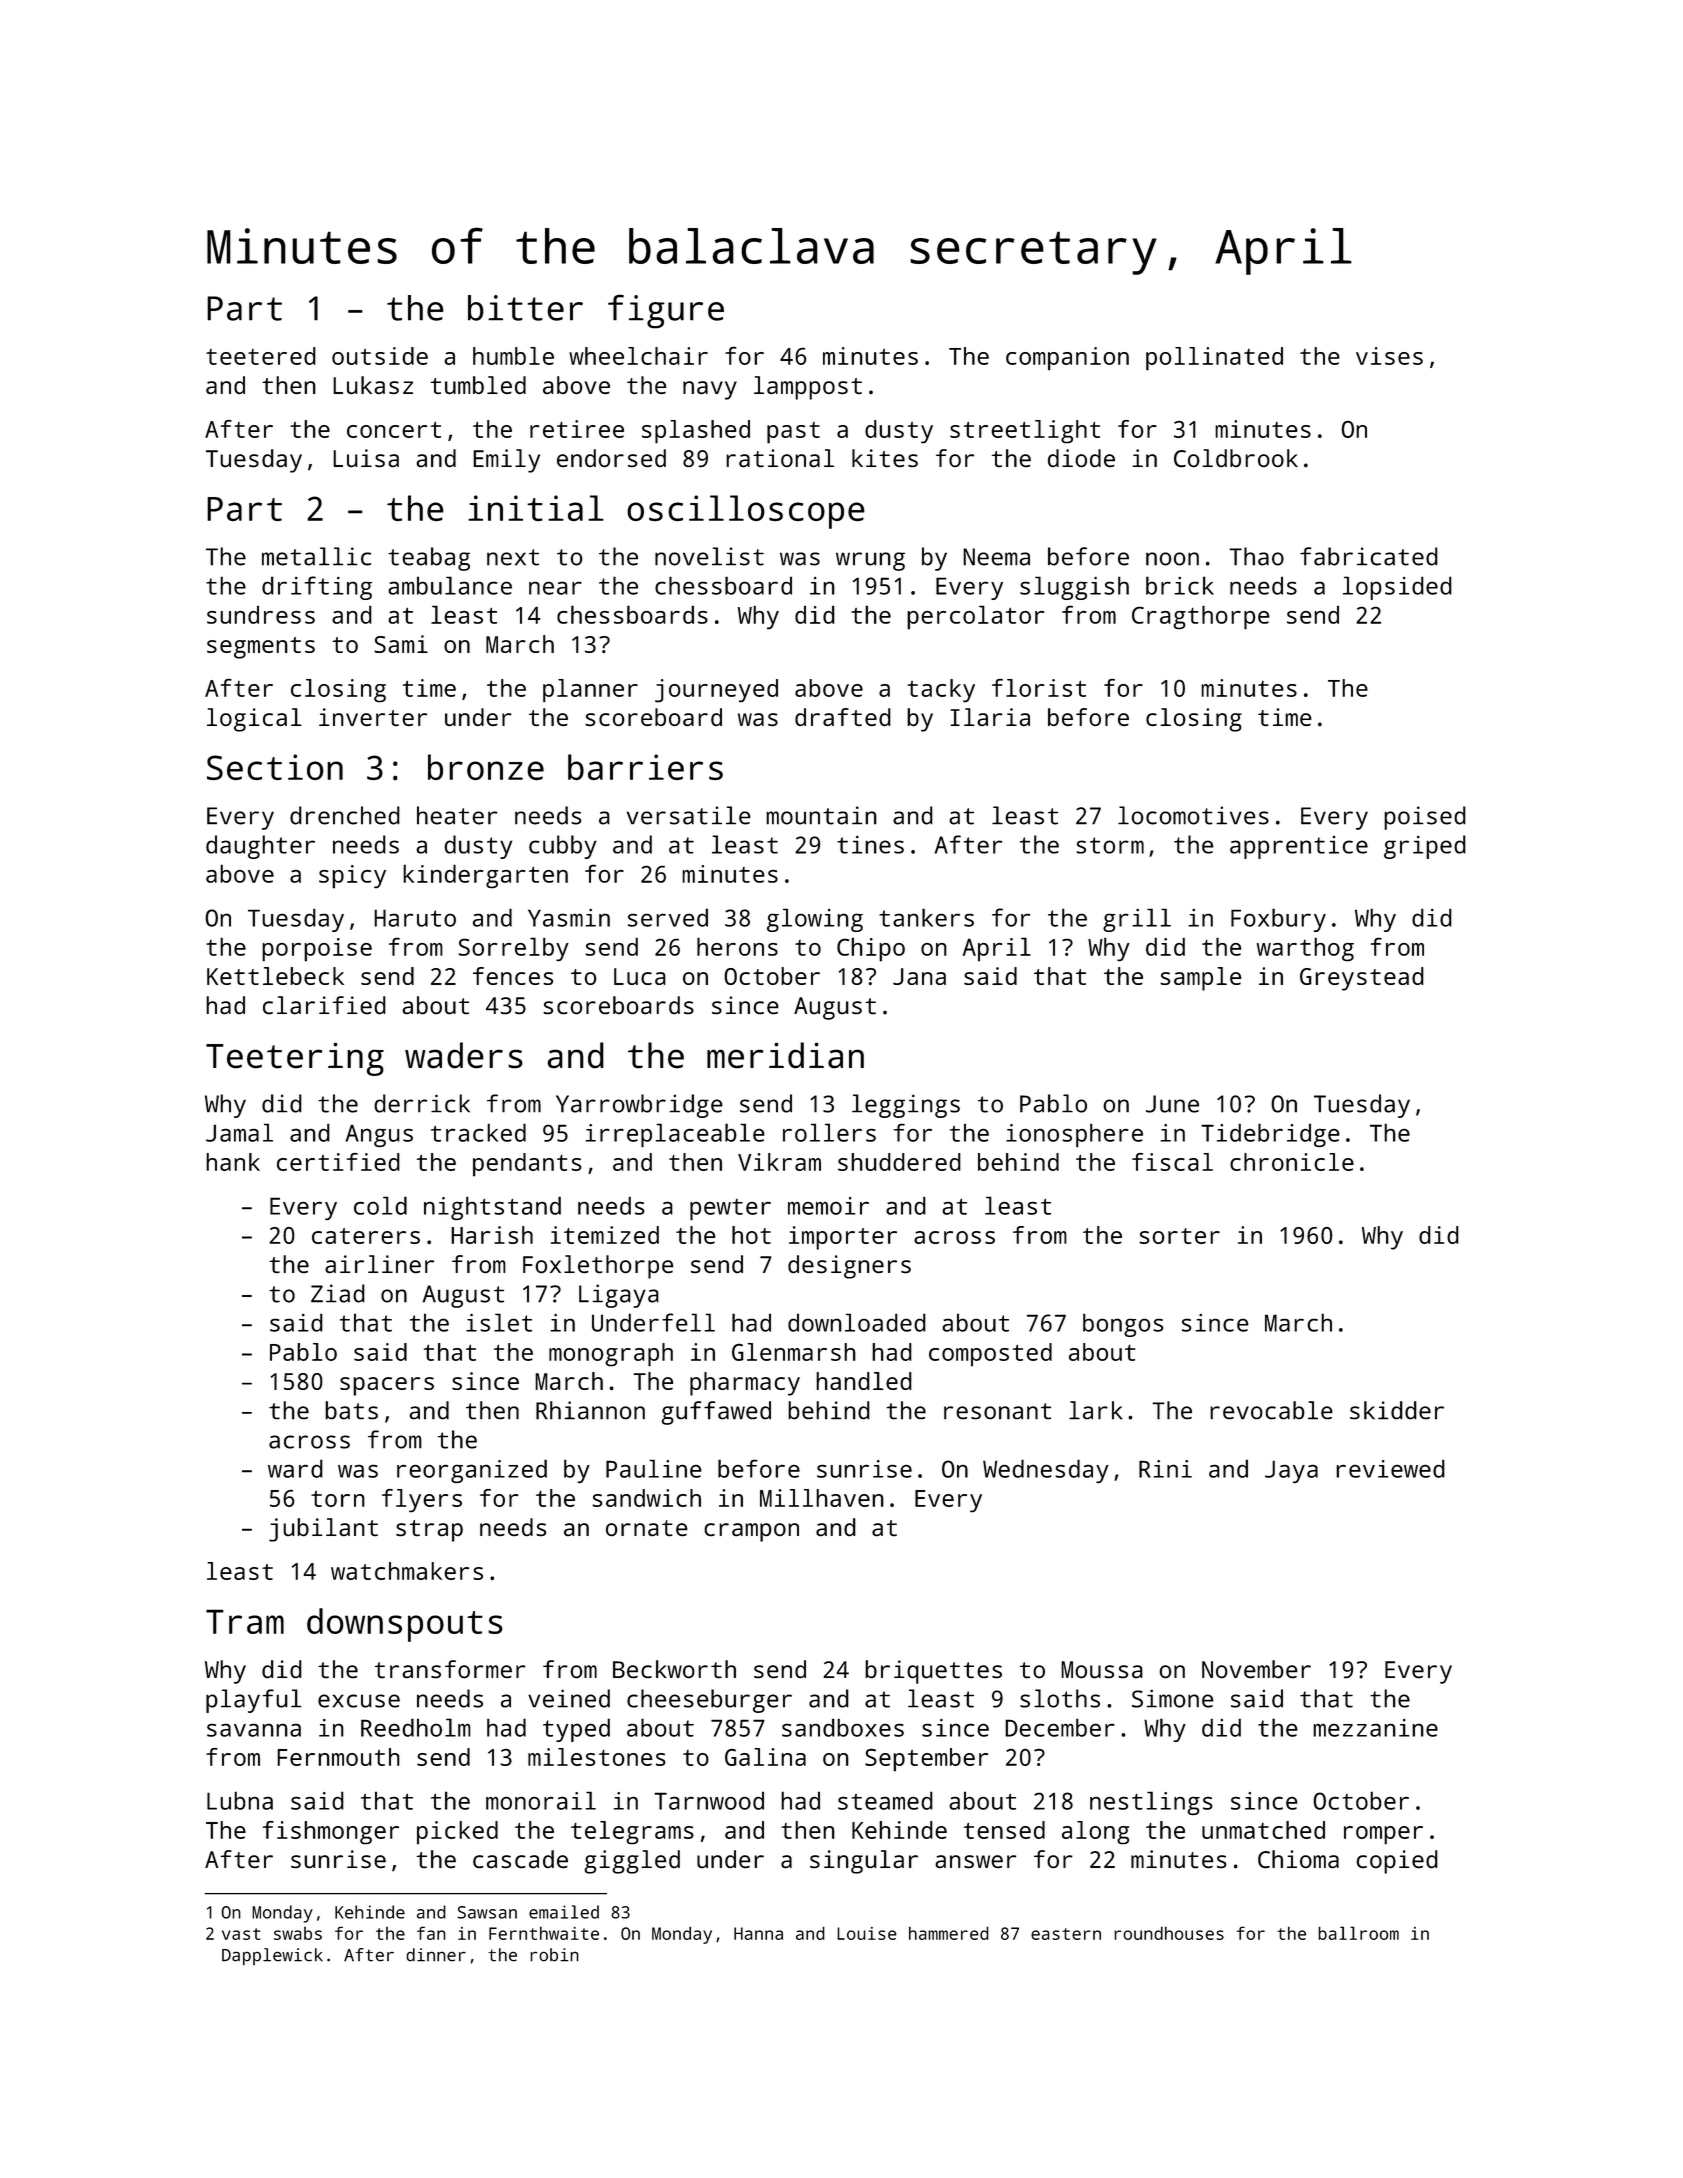 The width and height of the image is (1683, 2178). What do you see at coordinates (808, 388) in the image?
I see `lamppost` at bounding box center [808, 388].
